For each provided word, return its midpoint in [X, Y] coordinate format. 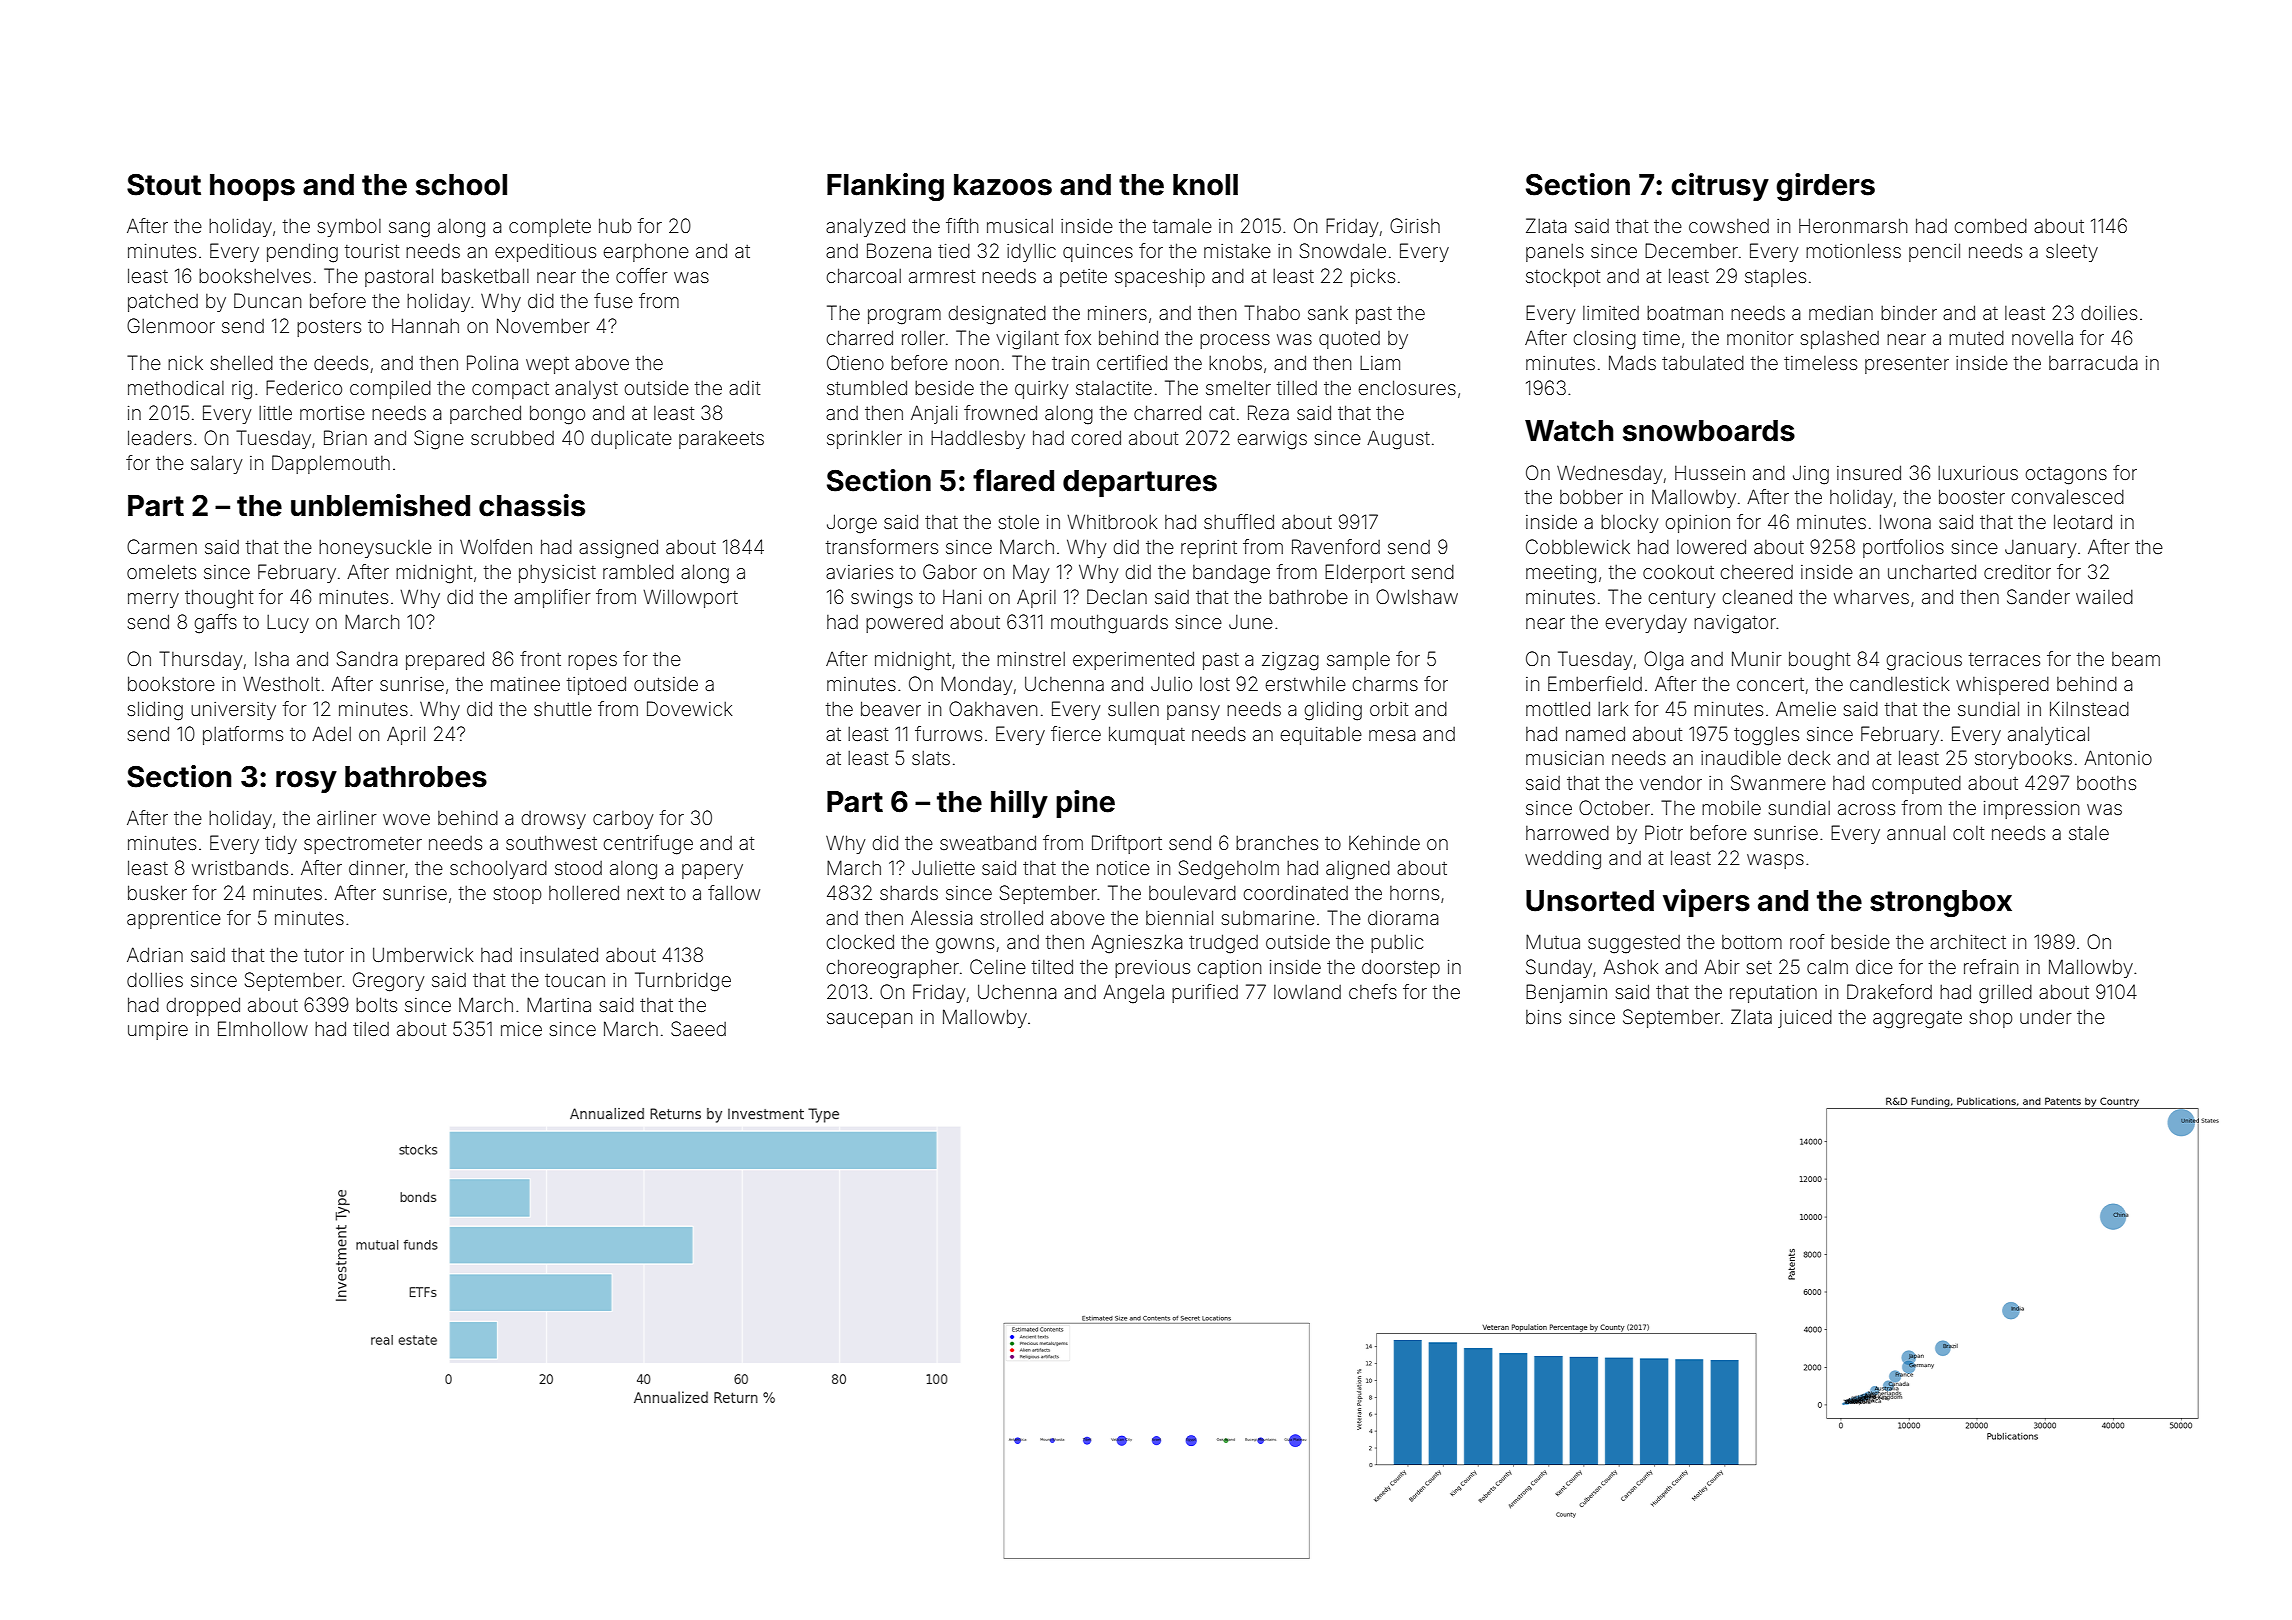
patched [163, 303]
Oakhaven [993, 708]
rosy [306, 782]
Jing [1811, 475]
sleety [2072, 253]
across [1866, 809]
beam [2136, 659]
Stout [164, 185]
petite [1083, 278]
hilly [1019, 804]
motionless [1853, 250]
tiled [371, 1029]
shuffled [1239, 521]
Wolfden [496, 546]
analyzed [865, 227]
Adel [331, 733]
